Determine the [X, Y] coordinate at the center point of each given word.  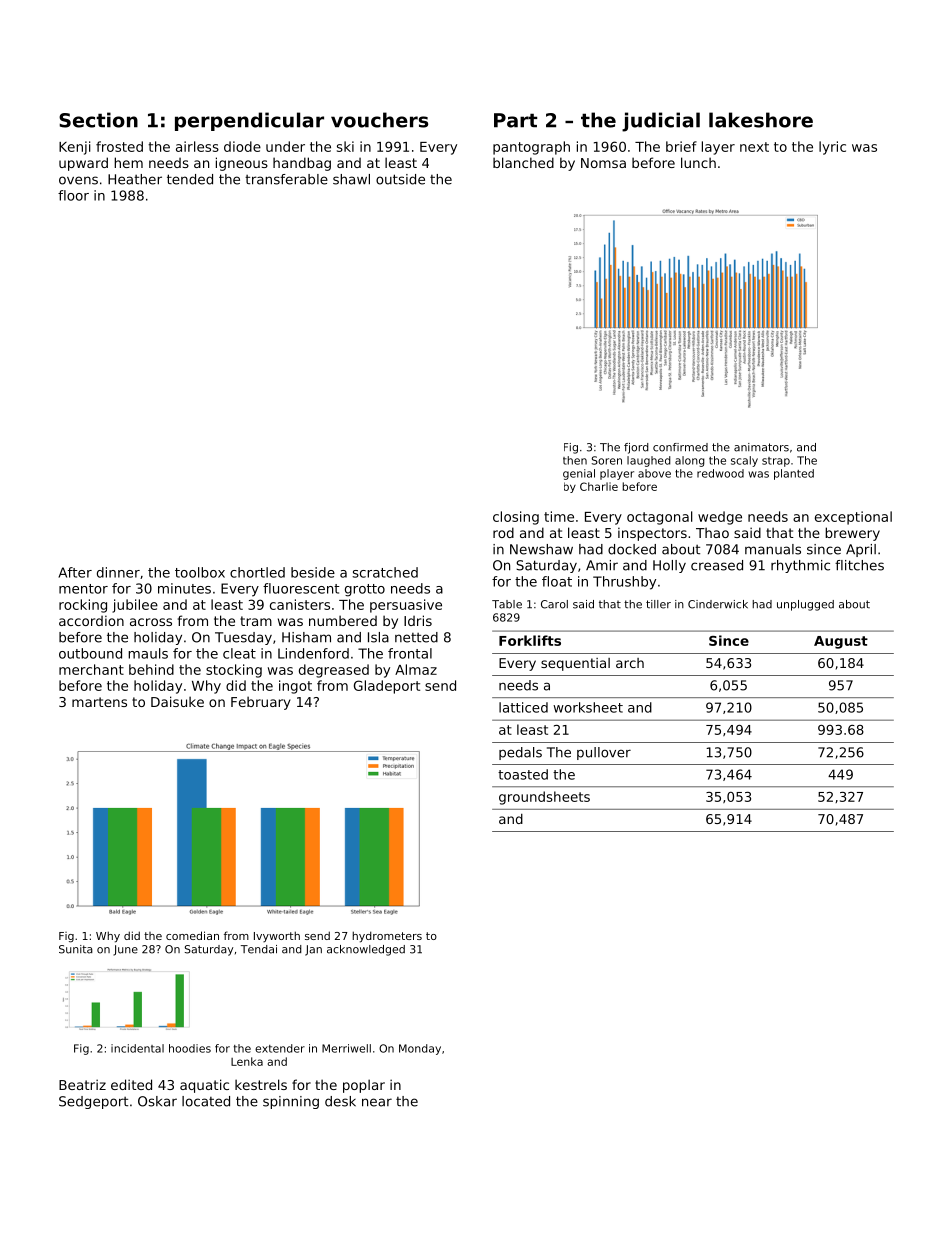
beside [313, 572]
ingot [295, 687]
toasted [523, 774]
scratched [385, 572]
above [654, 473]
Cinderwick [718, 604]
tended [190, 179]
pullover [604, 753]
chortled [257, 572]
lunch [698, 162]
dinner [118, 572]
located [206, 1101]
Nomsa [603, 163]
